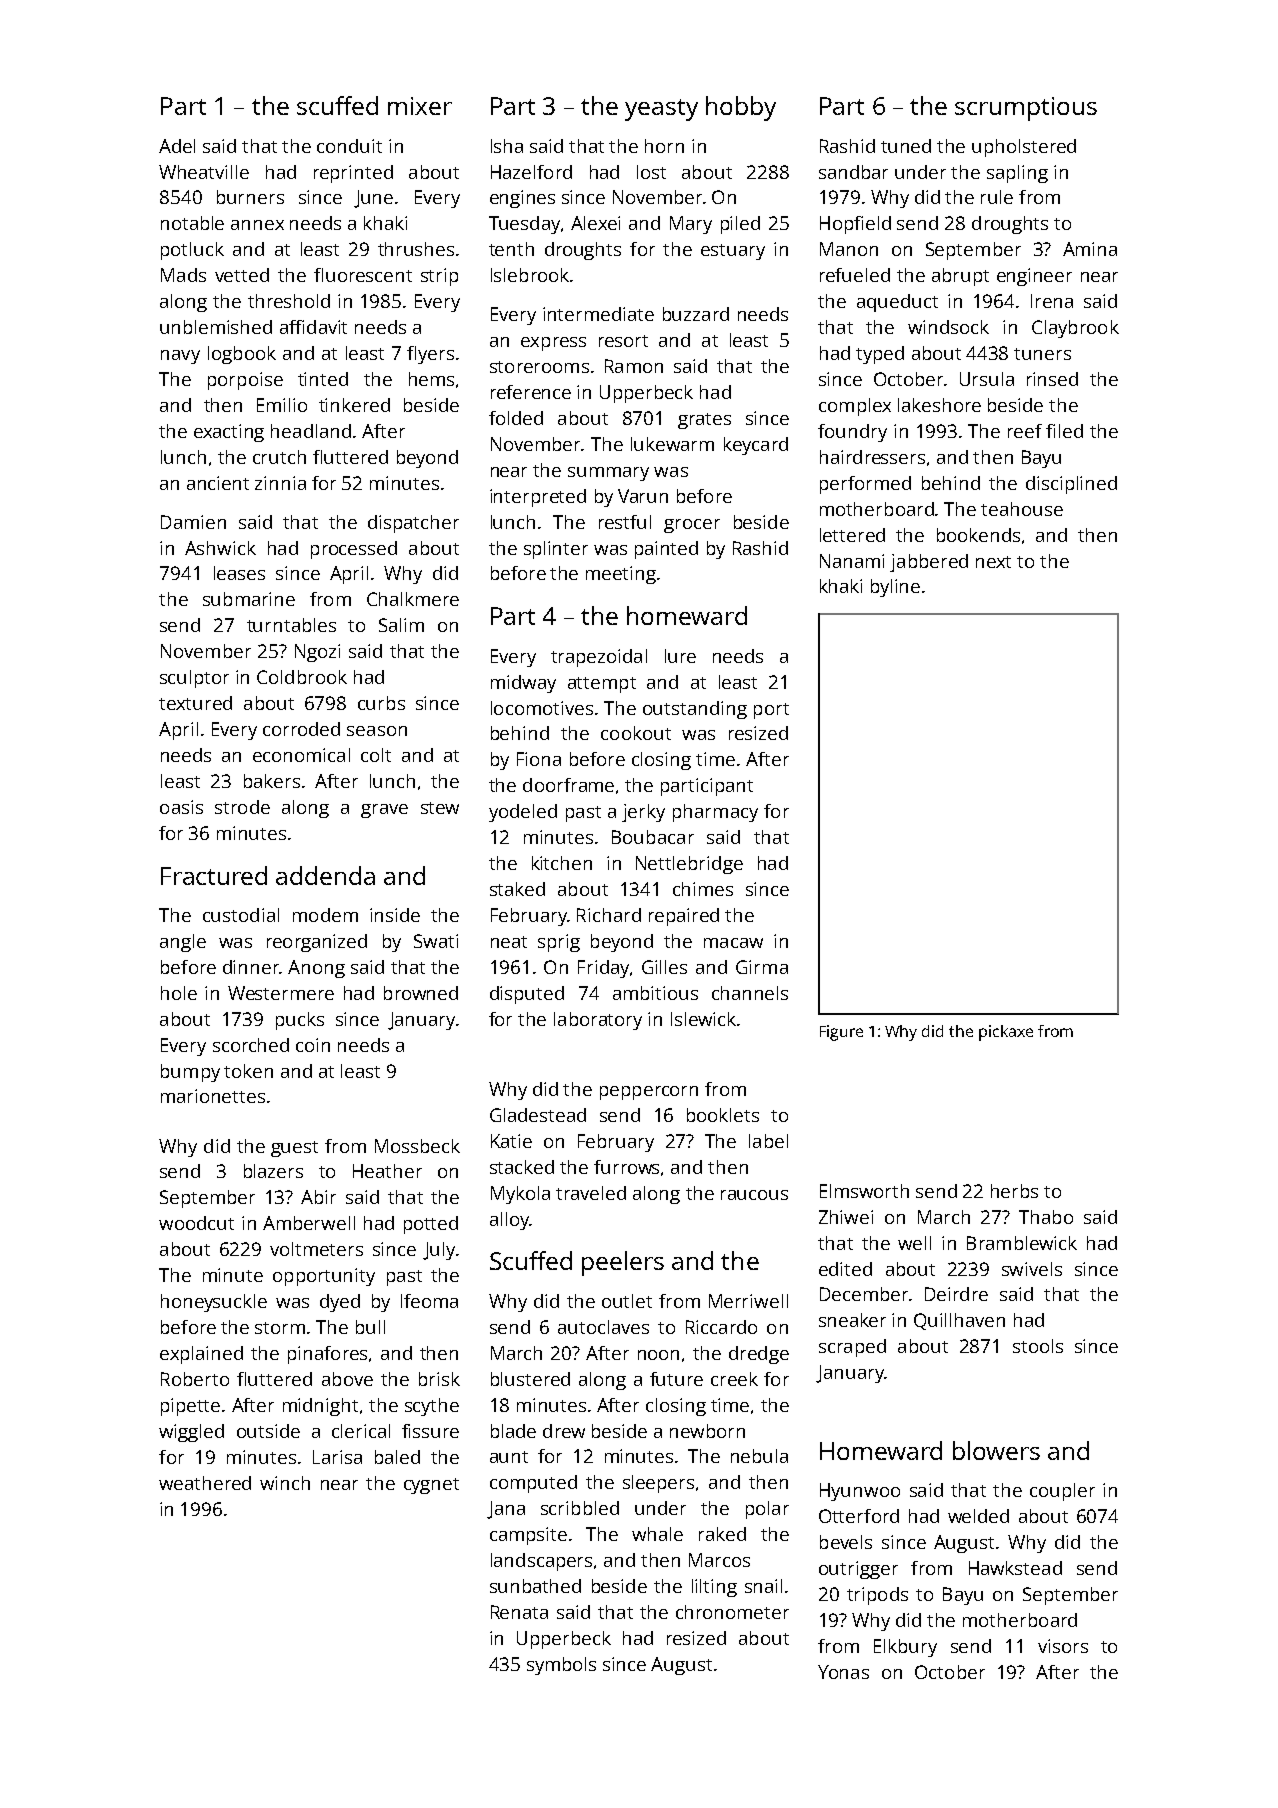 The image size is (1278, 1808). I want to click on Renata, so click(519, 1612).
